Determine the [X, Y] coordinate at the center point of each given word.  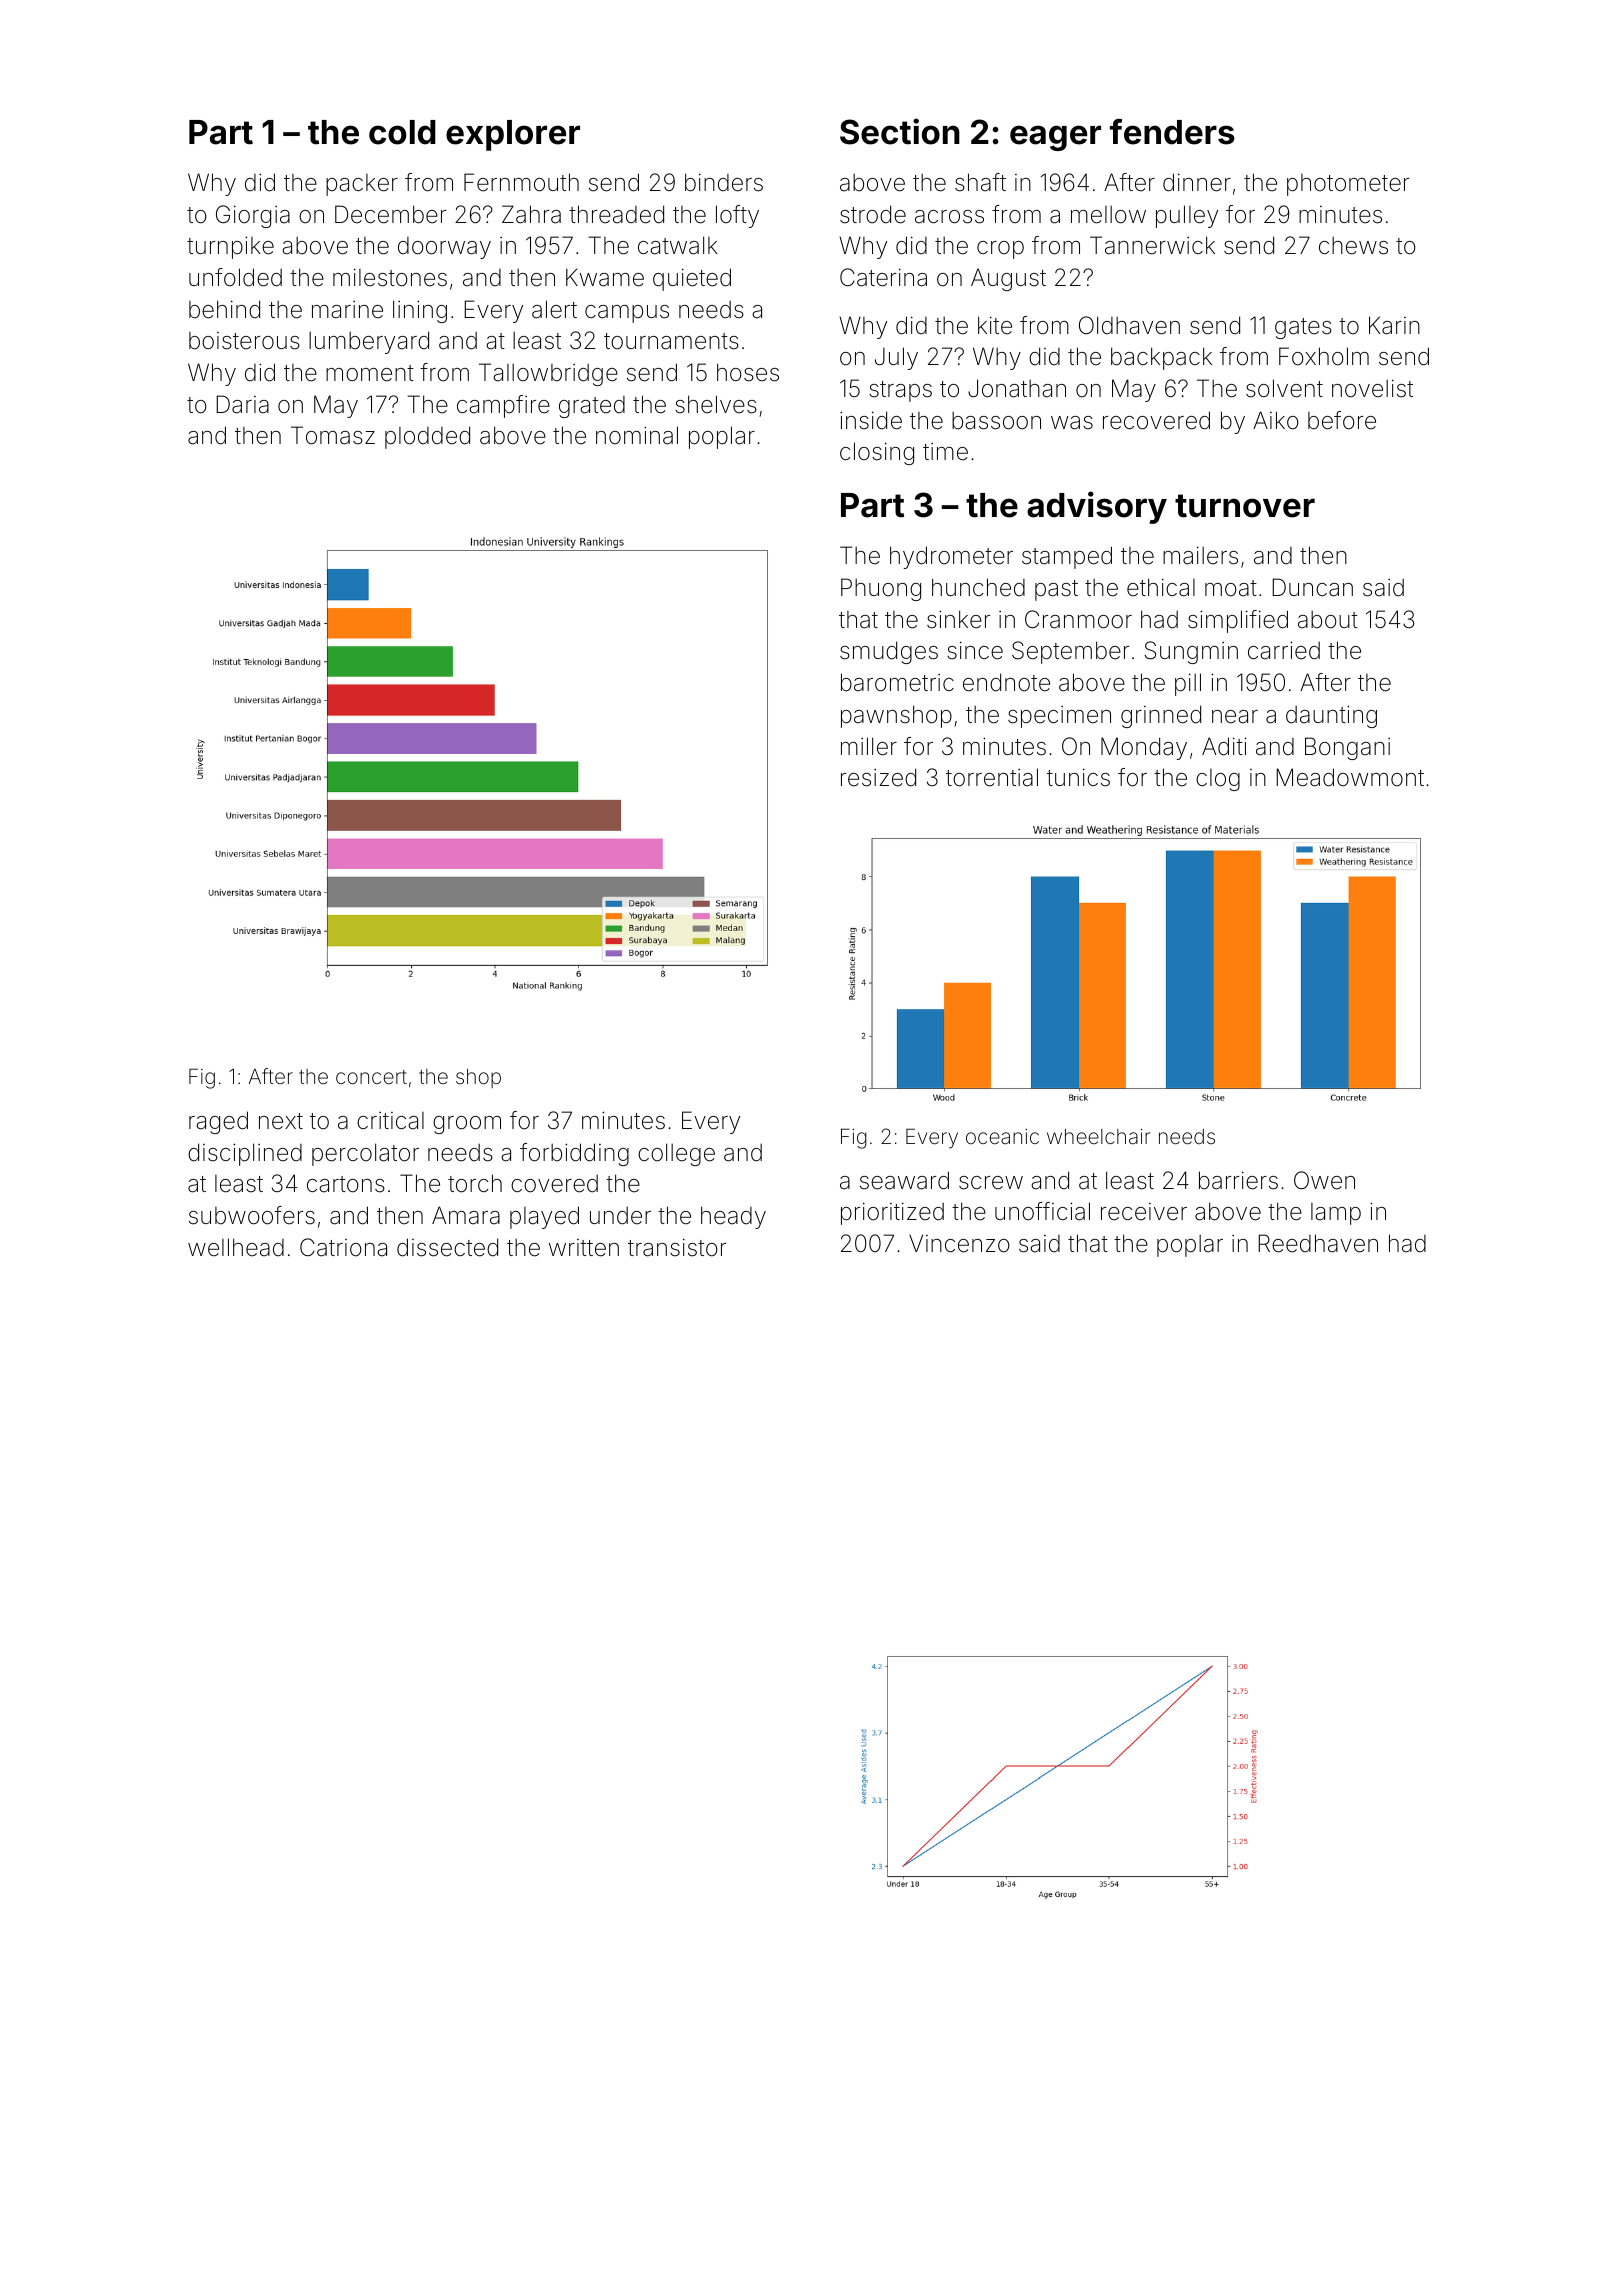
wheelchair [1098, 1136]
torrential [992, 777]
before [1342, 420]
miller [869, 746]
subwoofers [252, 1215]
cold [402, 132]
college [676, 1154]
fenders [1172, 132]
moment [370, 373]
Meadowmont [1350, 777]
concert [371, 1077]
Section [900, 131]
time [945, 452]
